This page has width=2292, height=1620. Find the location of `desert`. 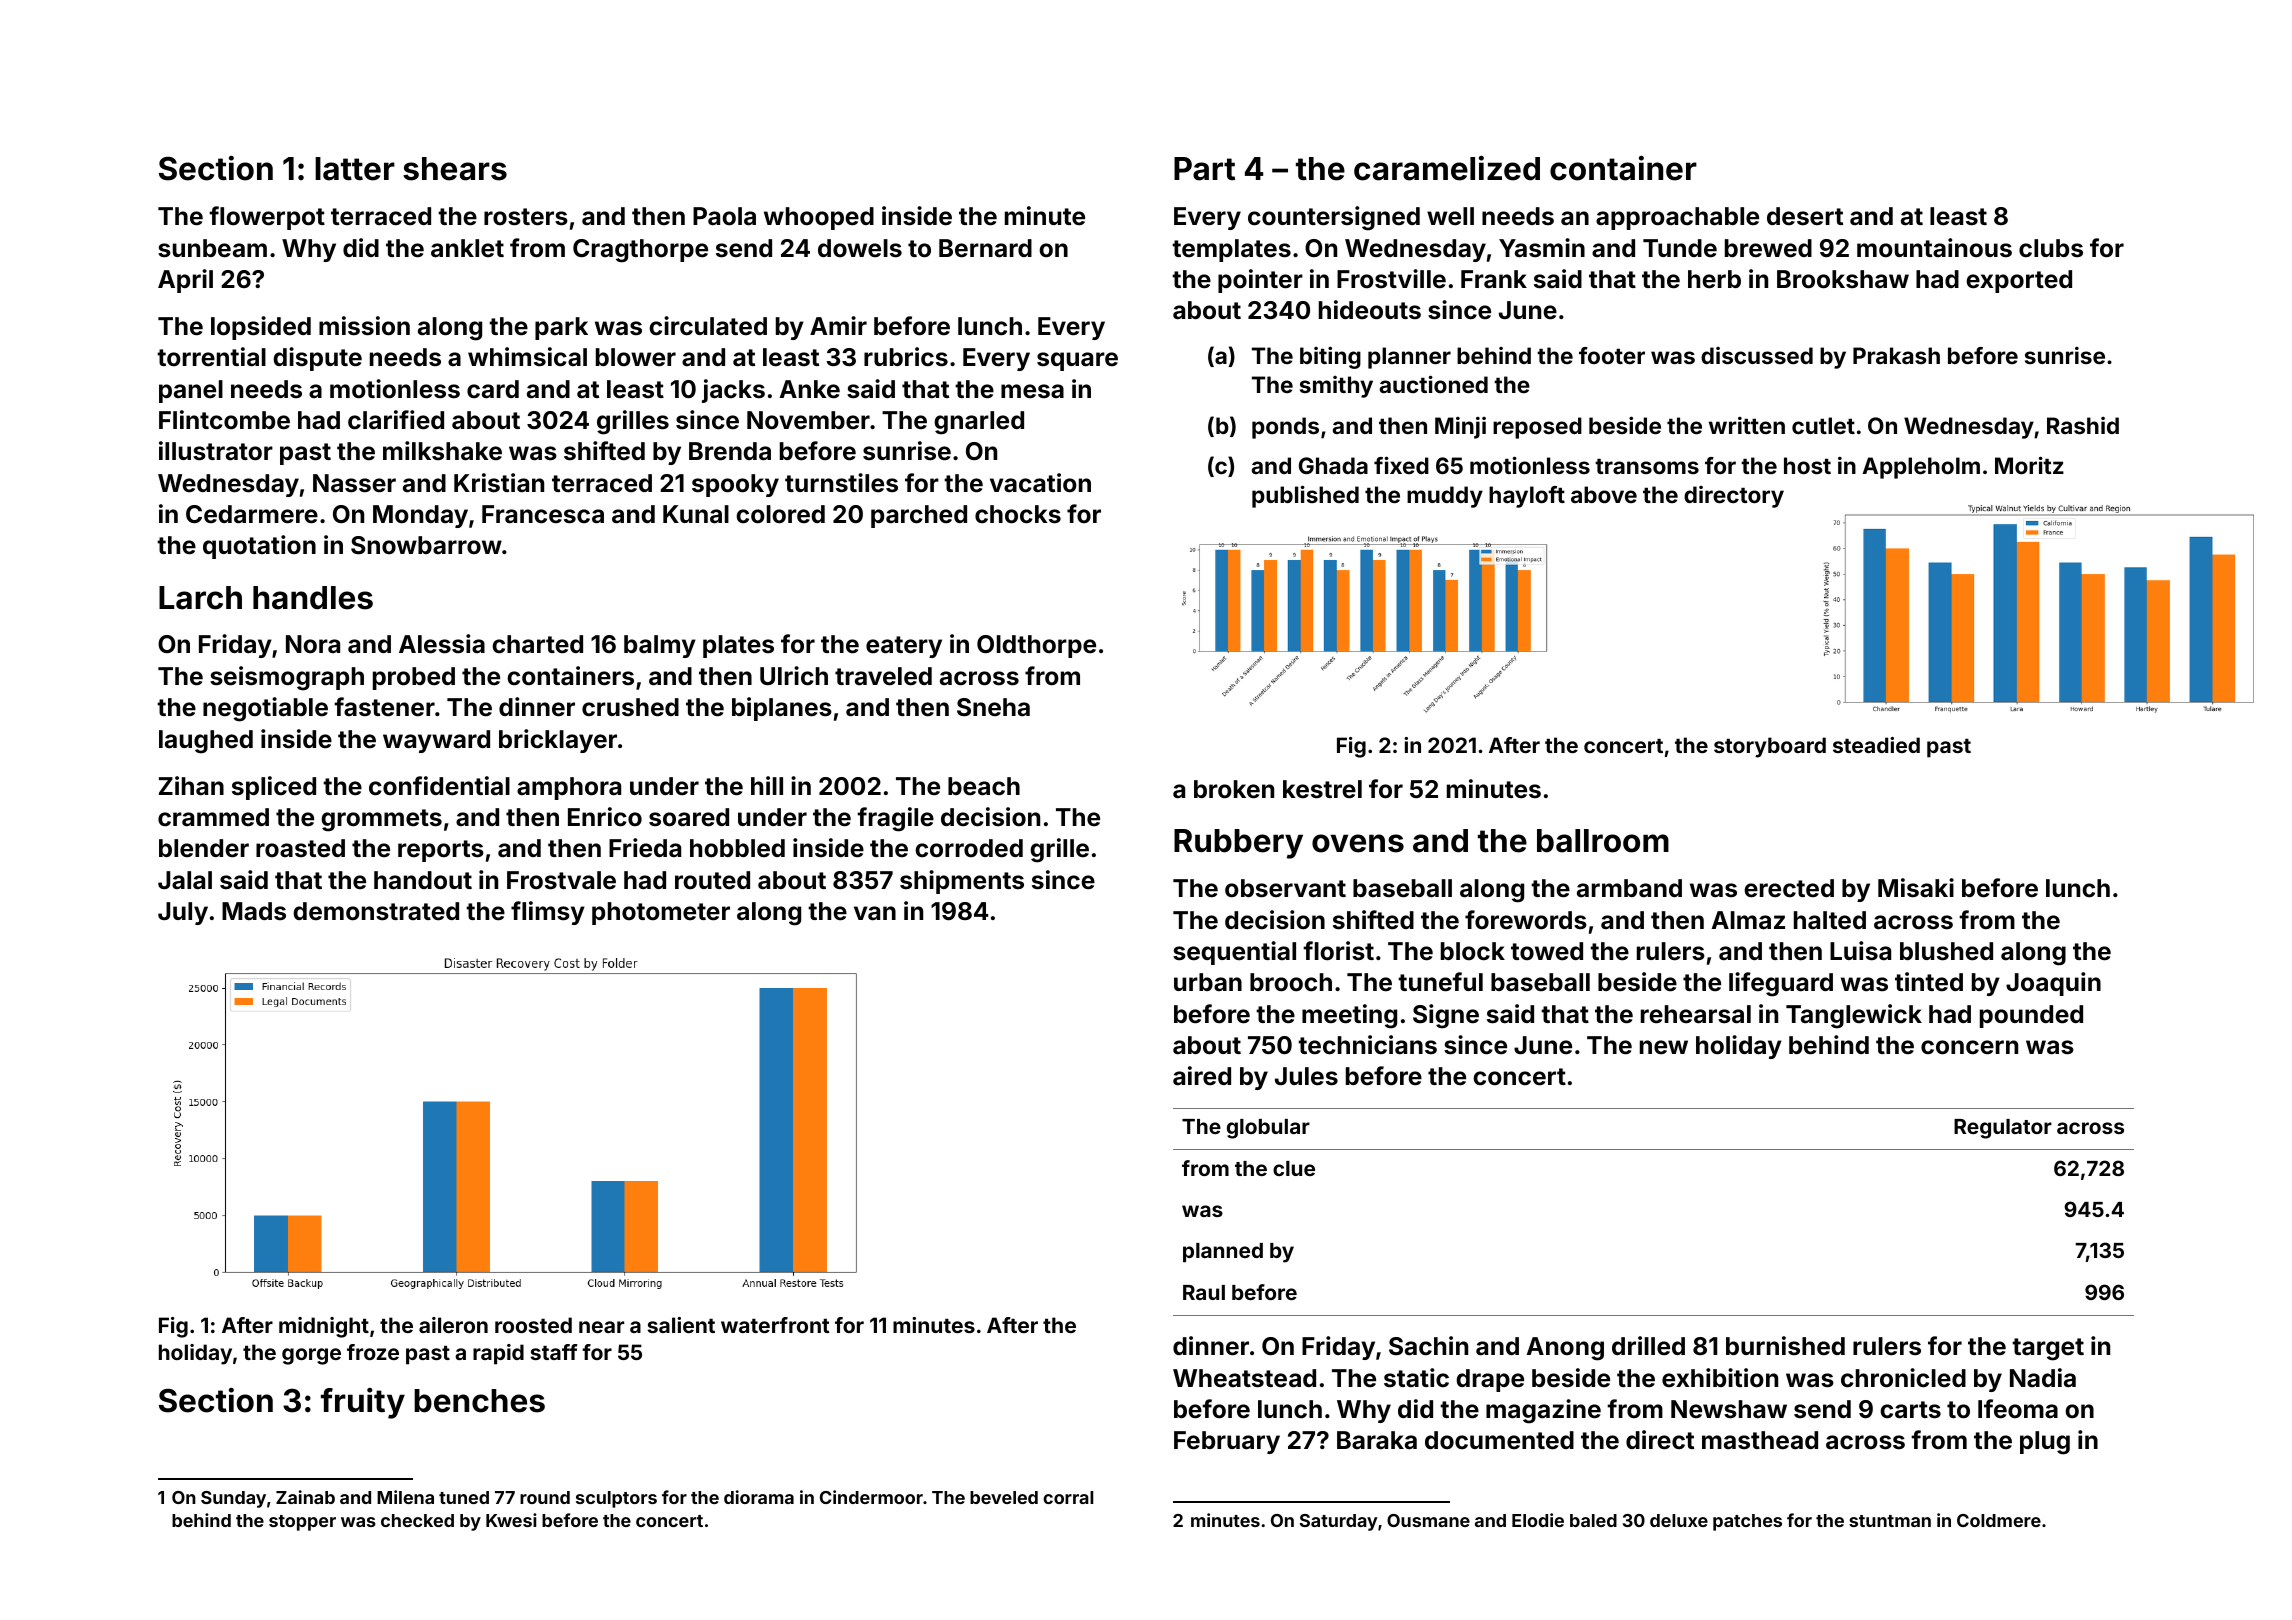

desert is located at coordinates (1805, 216).
